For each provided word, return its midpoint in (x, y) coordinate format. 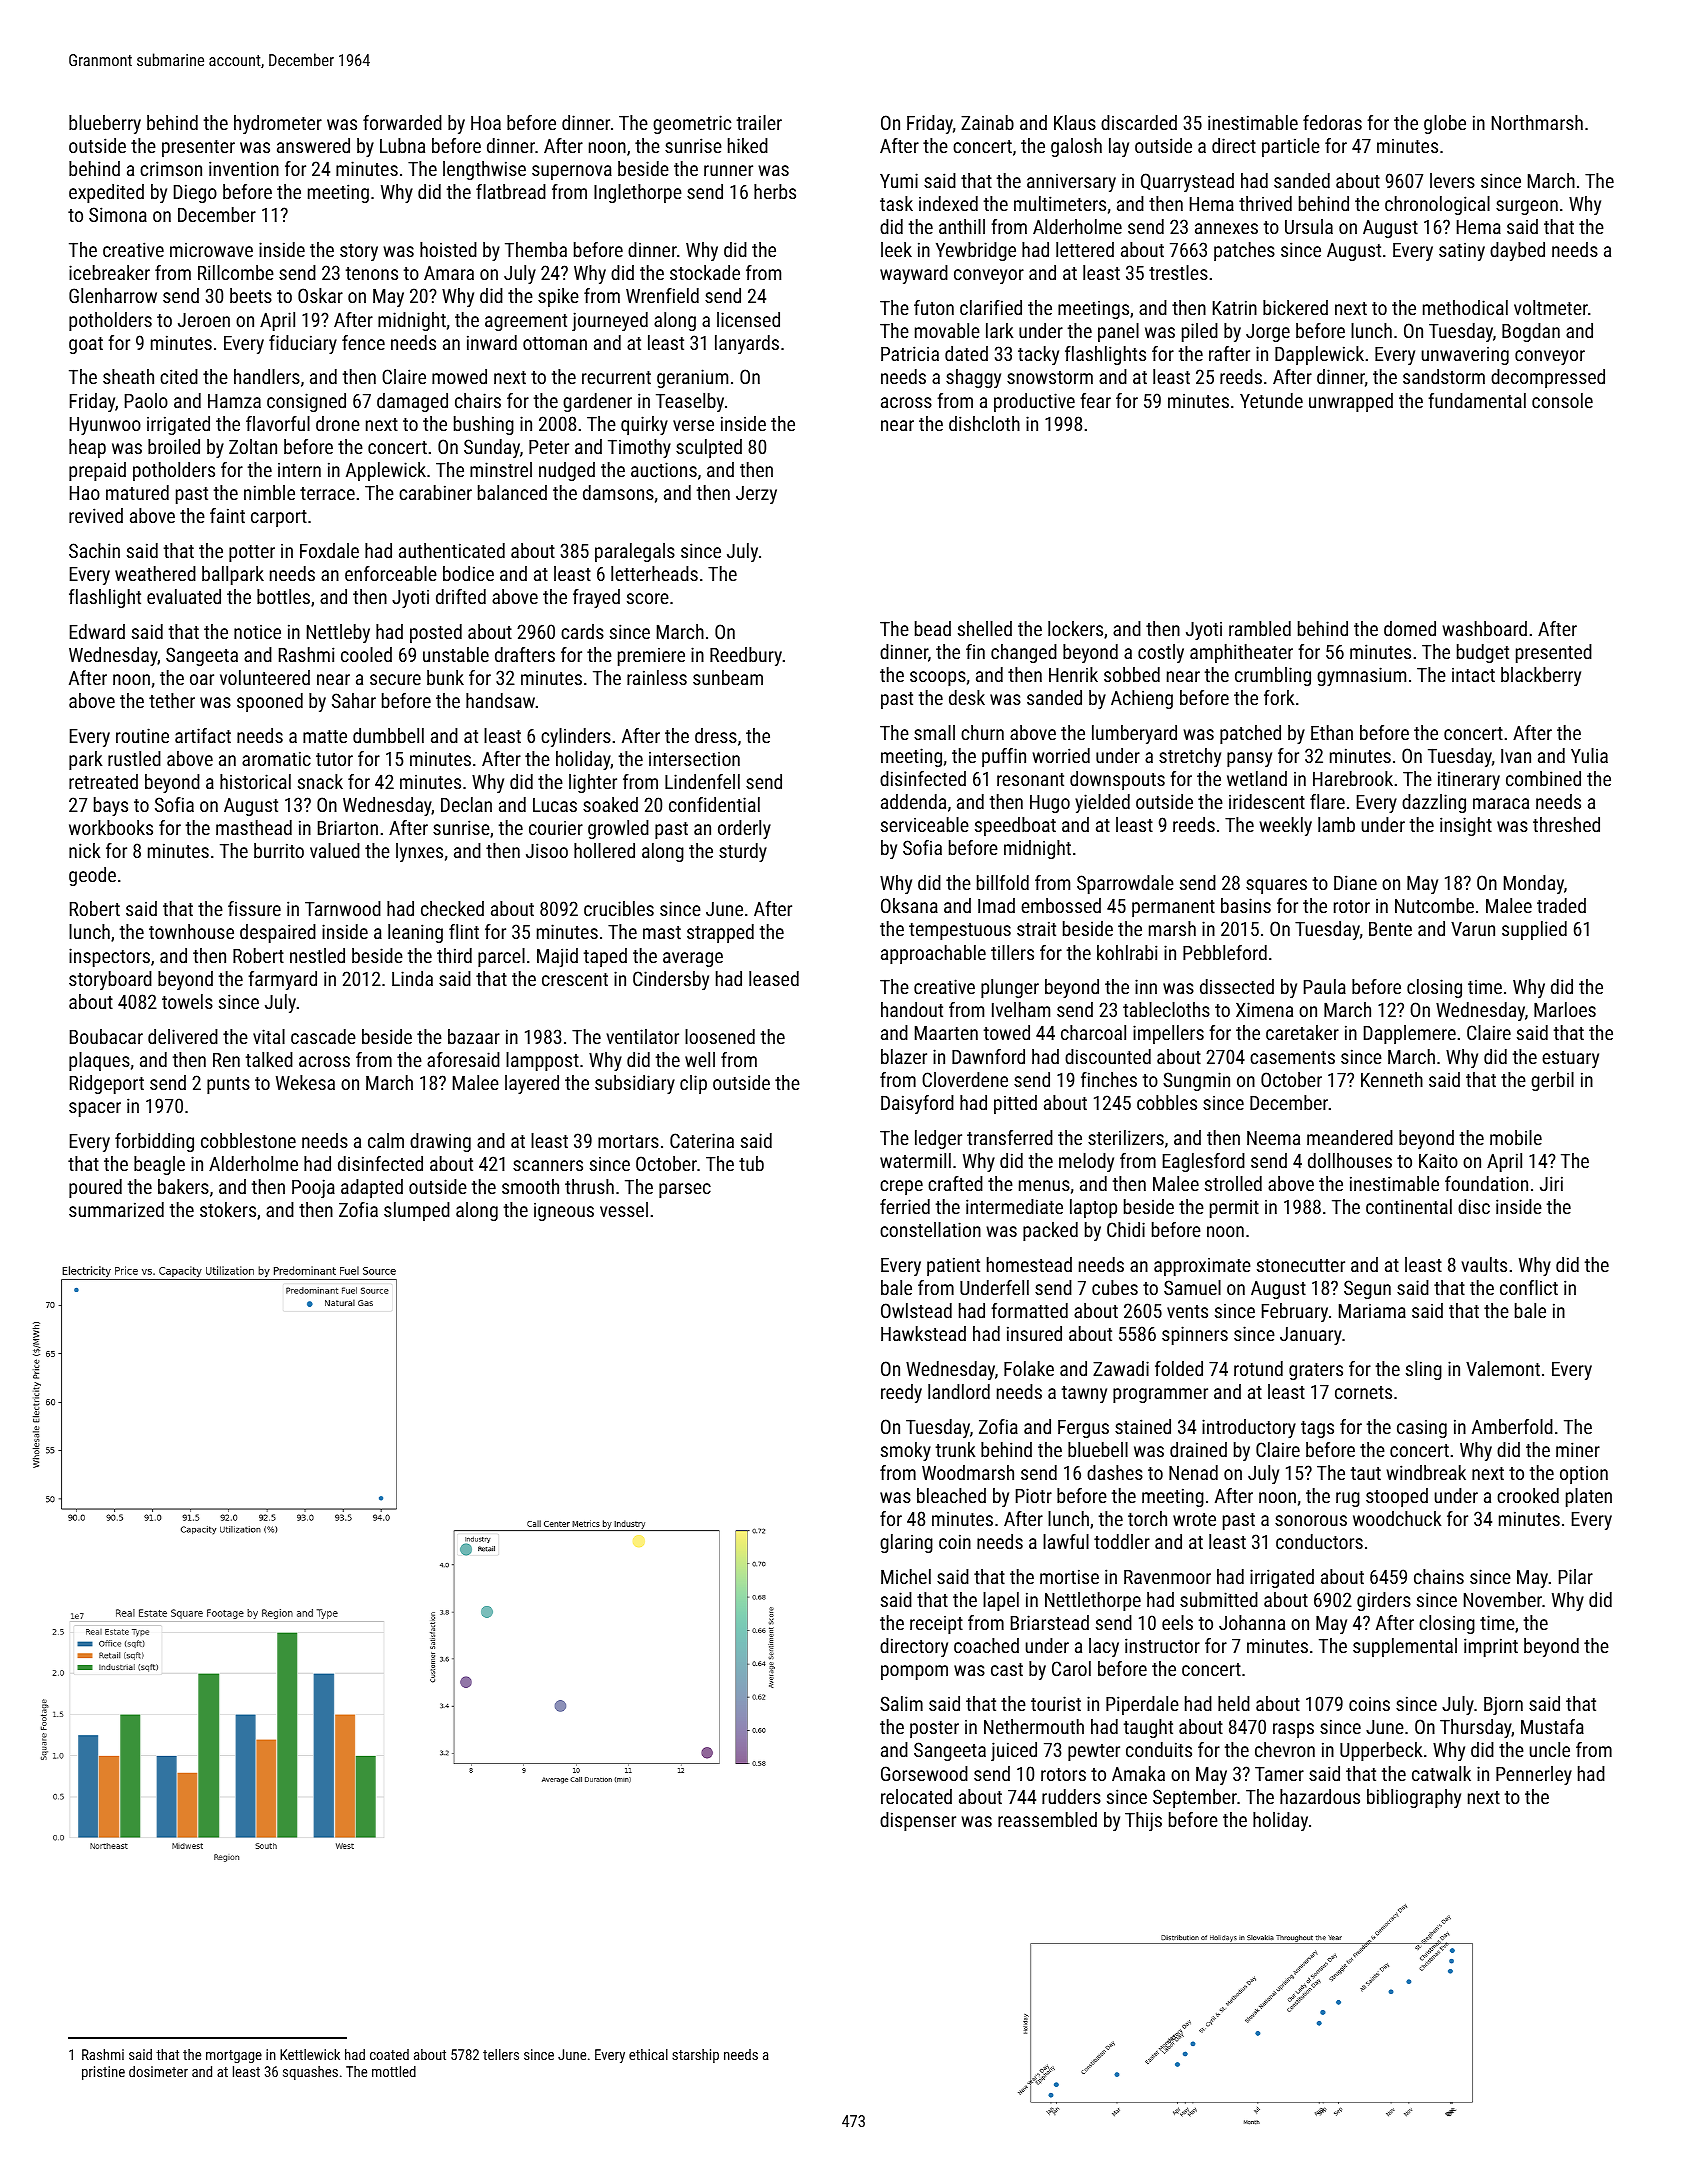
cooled (366, 654)
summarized (116, 1209)
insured (1034, 1333)
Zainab (987, 122)
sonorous (1311, 1520)
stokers (228, 1209)
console (1562, 400)
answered (313, 145)
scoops (938, 678)
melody (1086, 1162)
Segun (1367, 1289)
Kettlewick (310, 2054)
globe (1445, 124)
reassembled (1047, 1819)
